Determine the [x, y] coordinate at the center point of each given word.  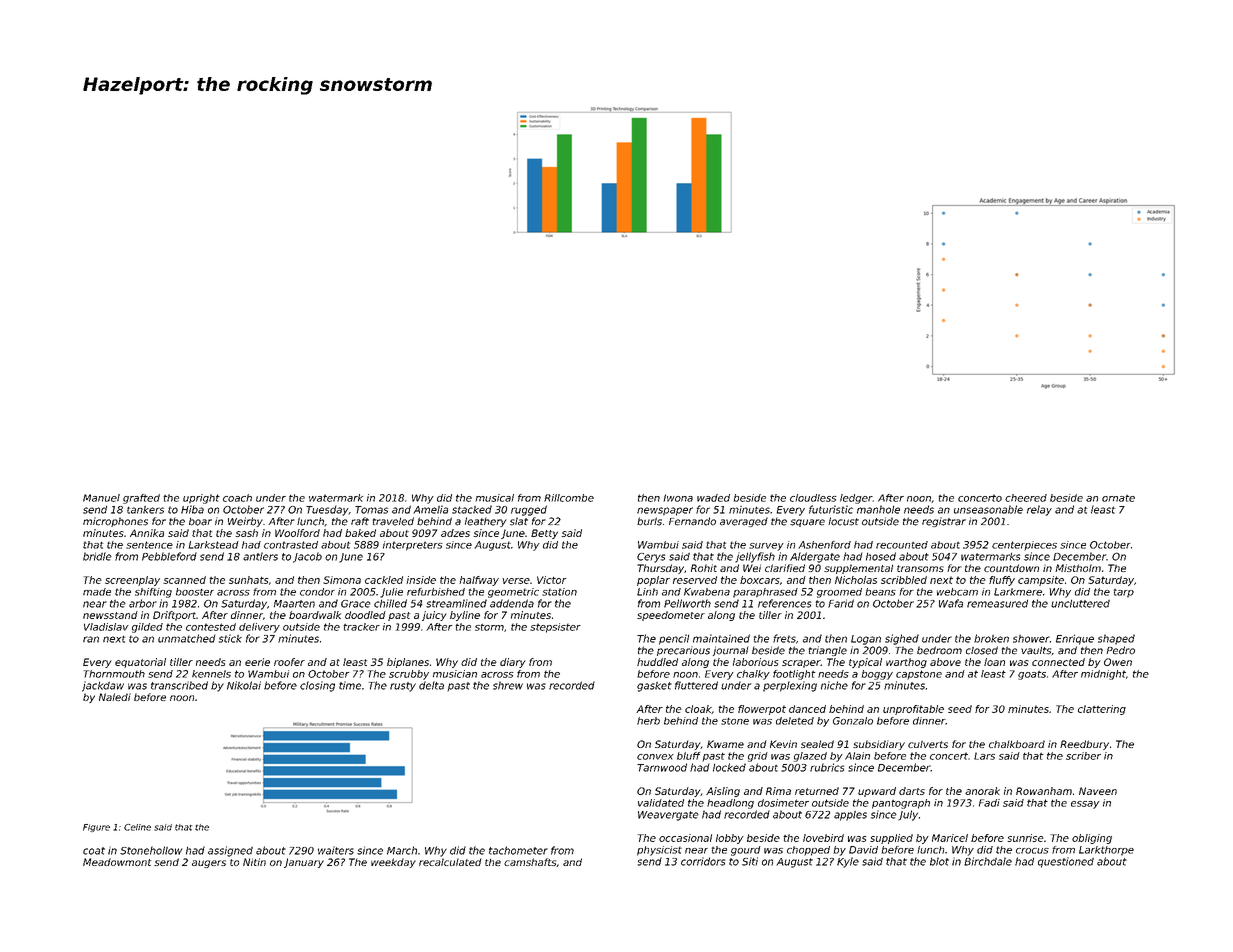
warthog [906, 663]
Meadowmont [117, 862]
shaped [1116, 639]
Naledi [115, 697]
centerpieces [1024, 546]
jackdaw [103, 686]
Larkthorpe [1106, 851]
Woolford [297, 533]
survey [766, 547]
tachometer [518, 850]
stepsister [555, 628]
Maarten [294, 604]
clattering [1102, 710]
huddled [657, 662]
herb [648, 721]
